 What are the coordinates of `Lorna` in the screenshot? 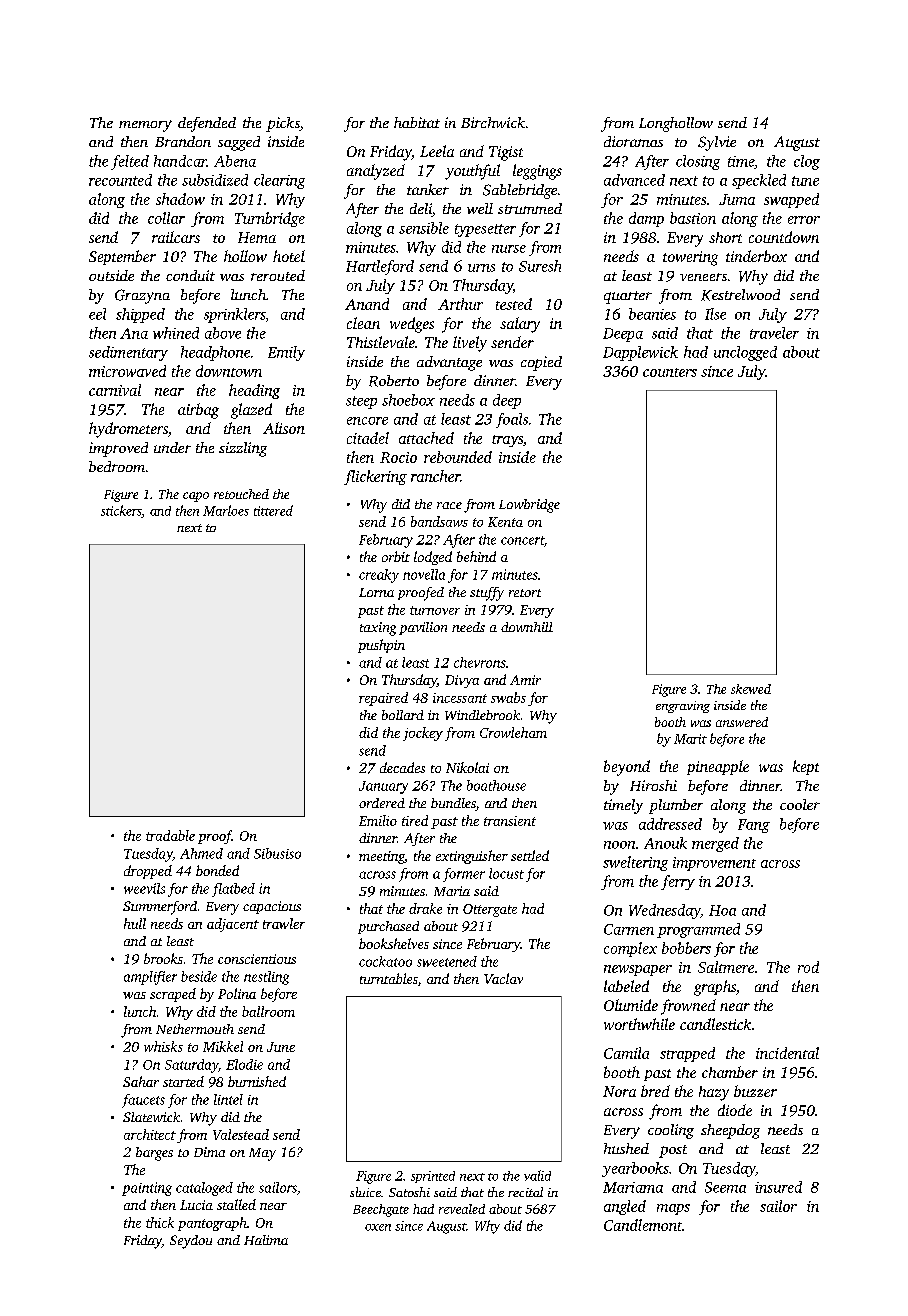 It's located at (376, 592).
